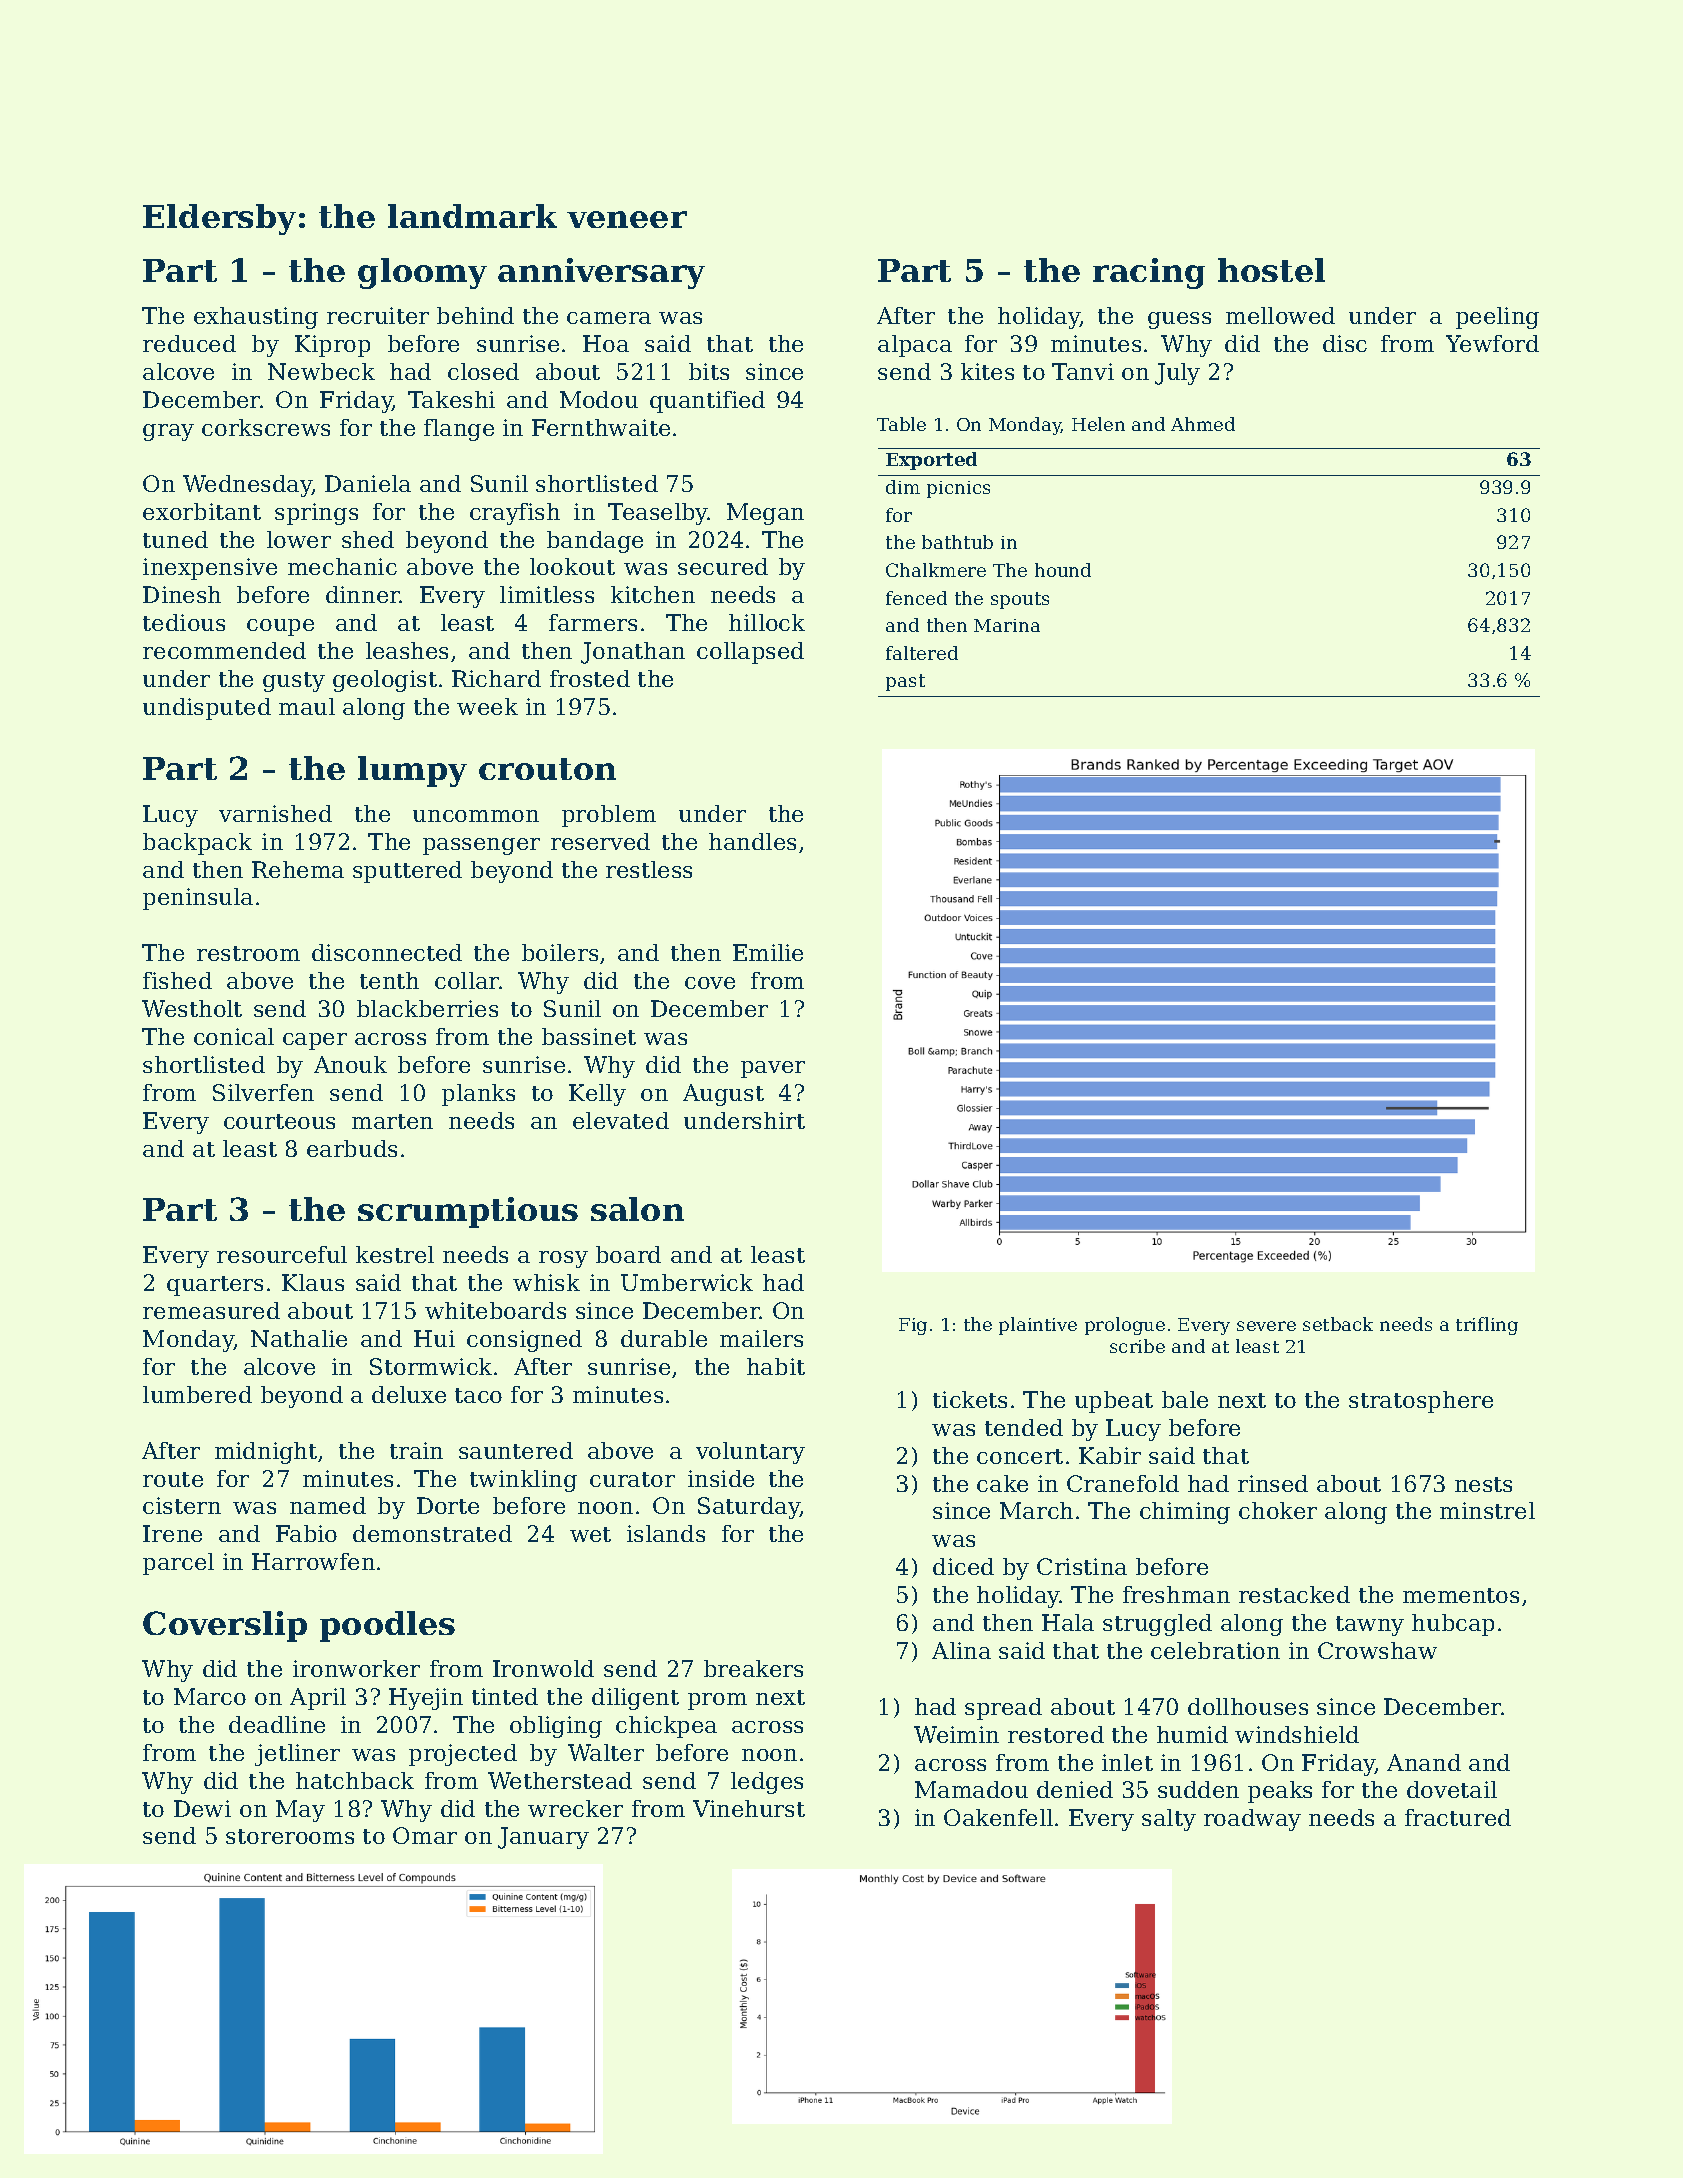  What do you see at coordinates (1458, 1817) in the screenshot?
I see `fractured` at bounding box center [1458, 1817].
